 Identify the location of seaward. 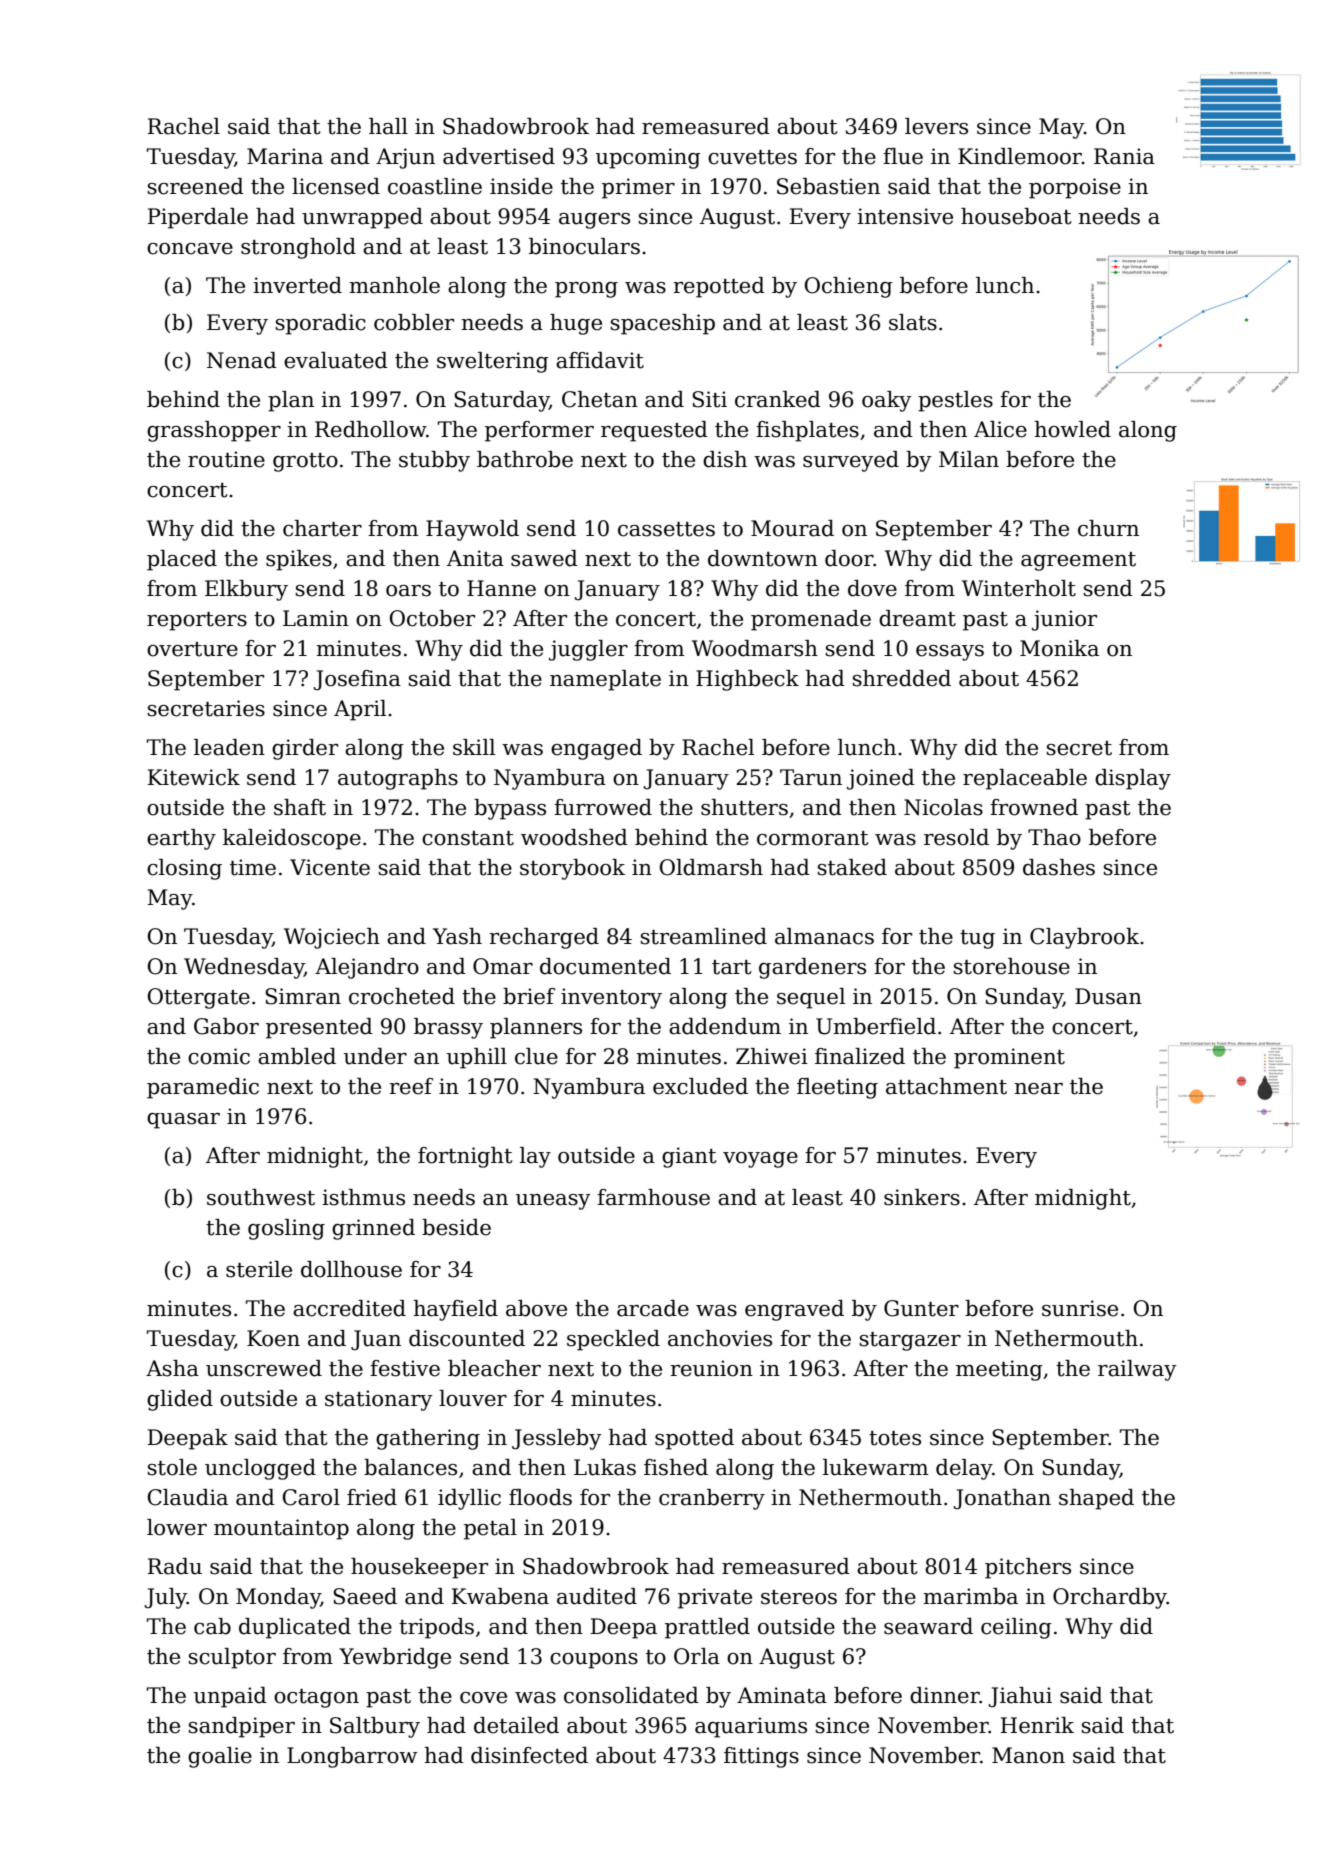
(928, 1626).
